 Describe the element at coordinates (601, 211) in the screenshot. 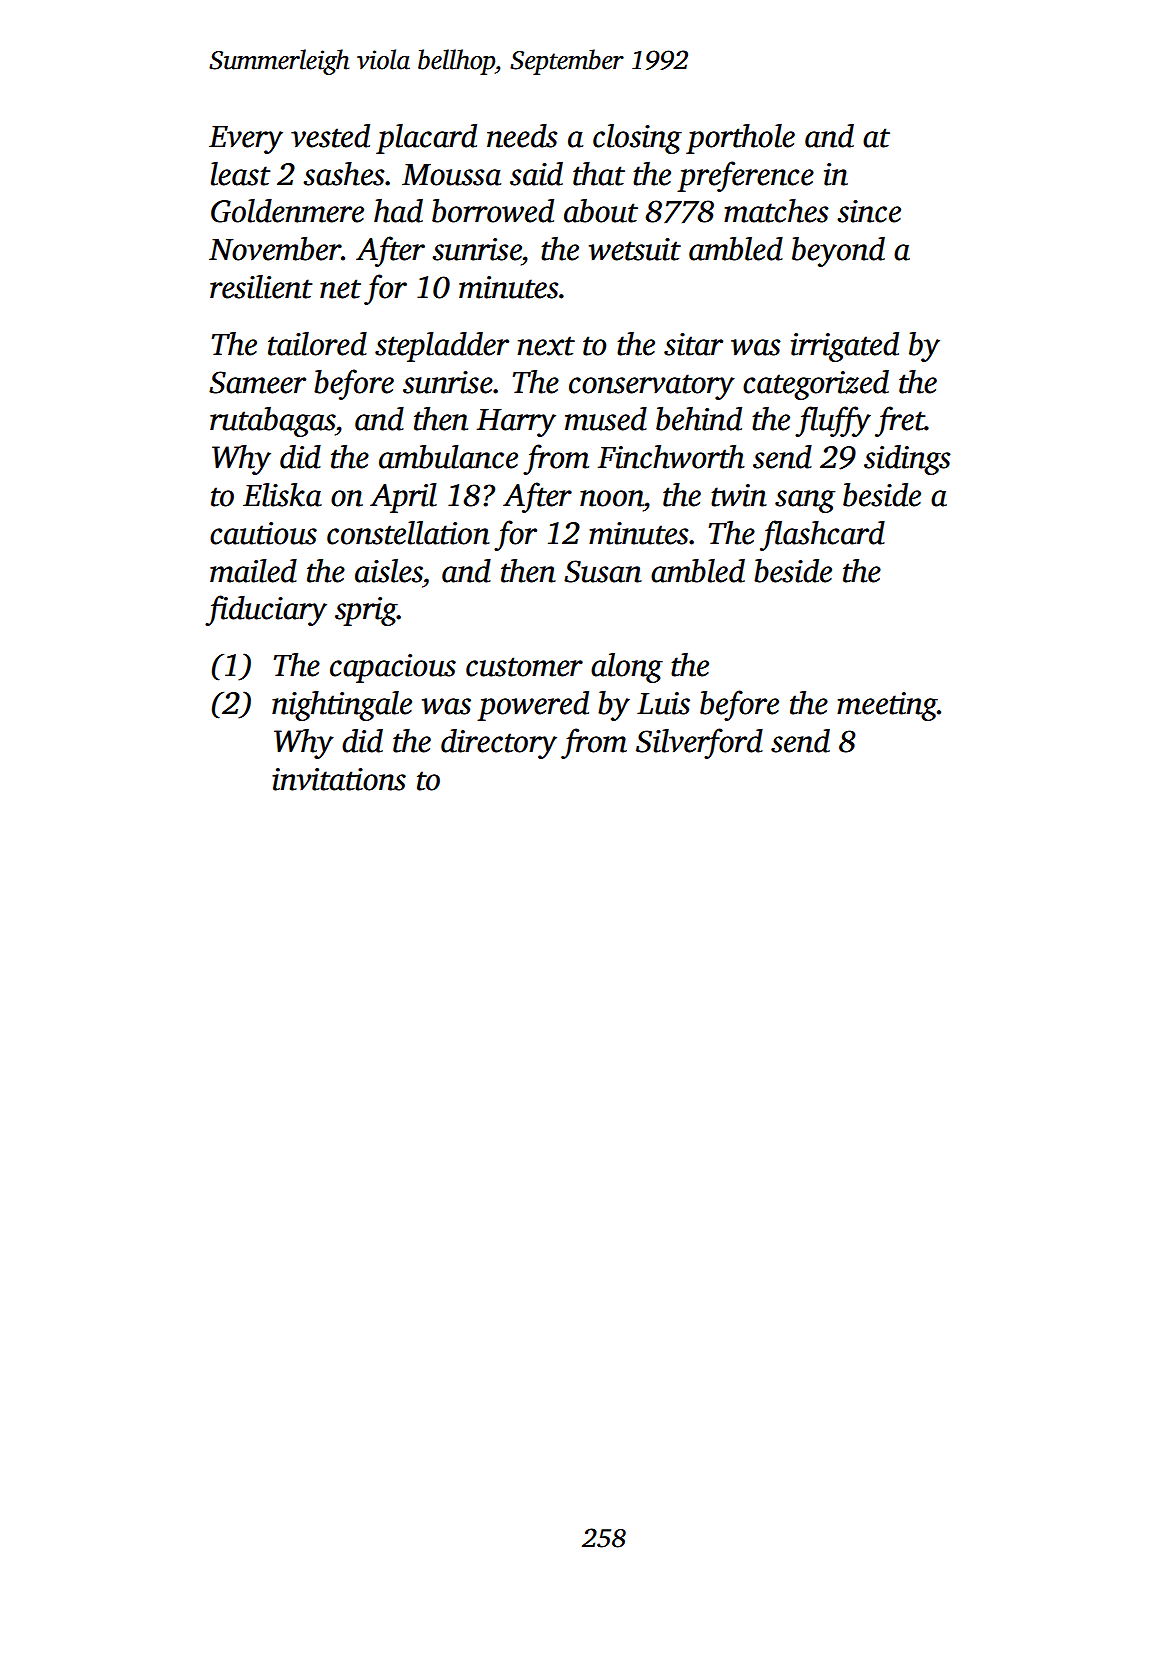

I see `about` at that location.
